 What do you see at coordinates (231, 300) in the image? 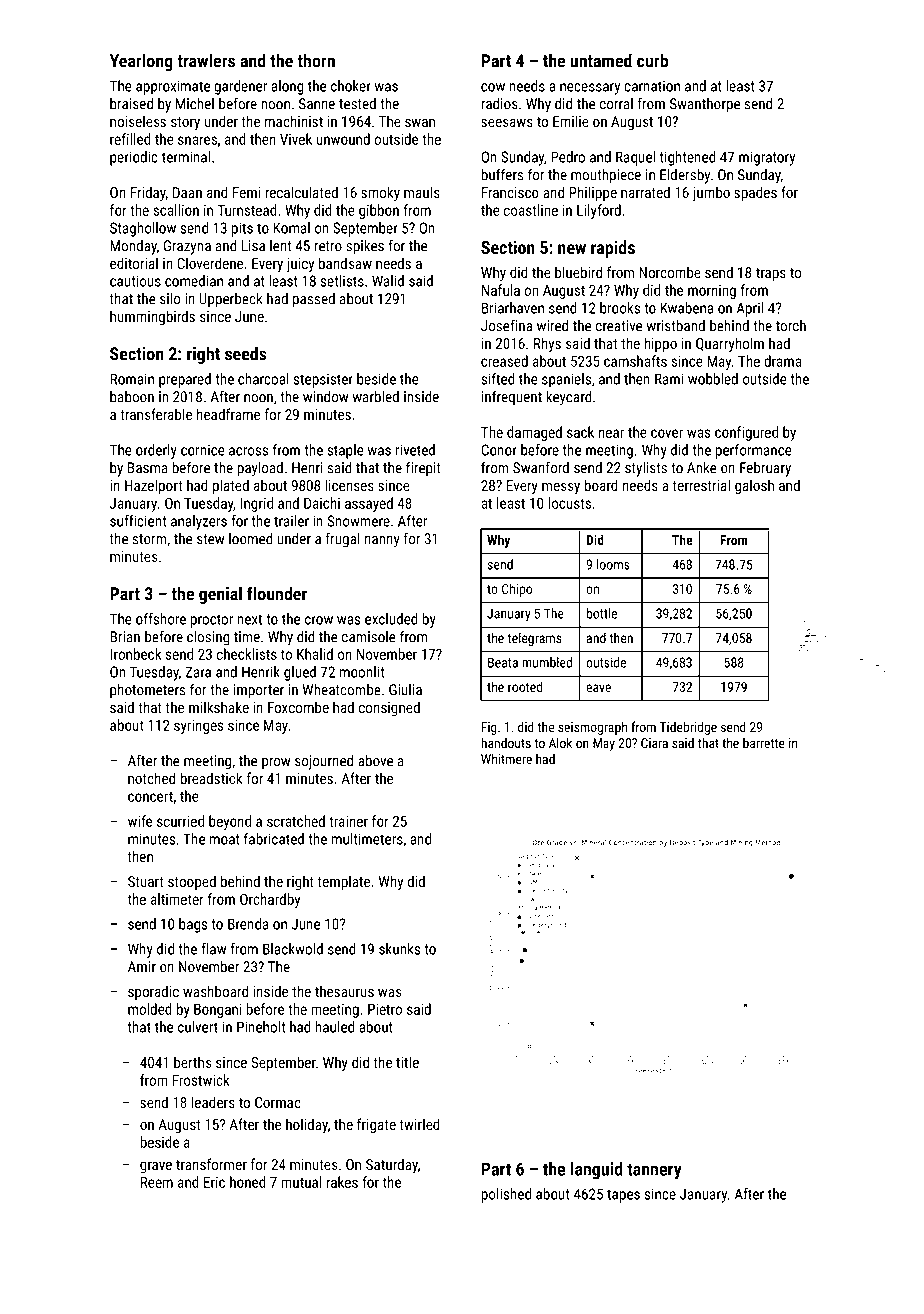
I see `Upperbeck` at bounding box center [231, 300].
